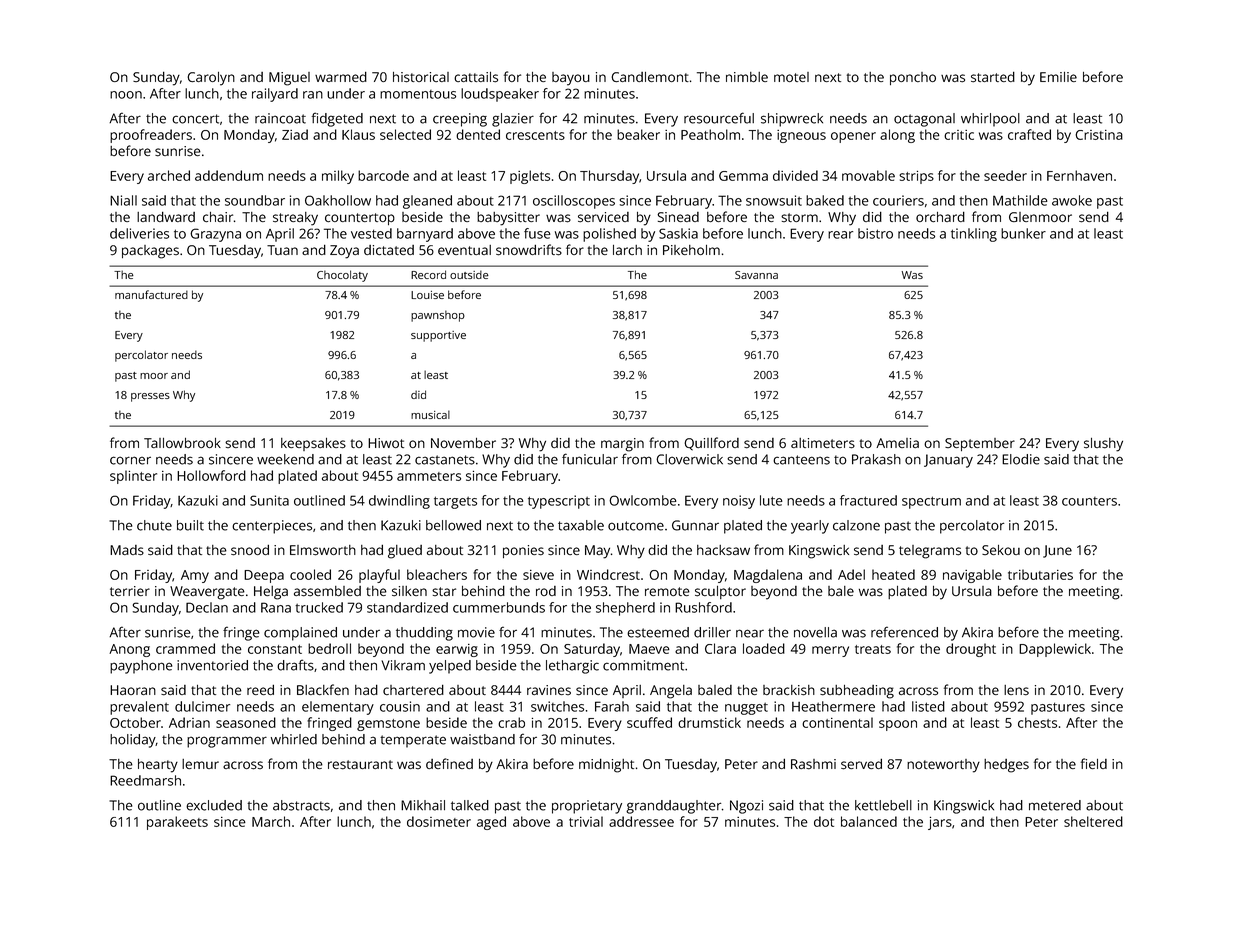  What do you see at coordinates (1037, 722) in the screenshot?
I see `chests` at bounding box center [1037, 722].
